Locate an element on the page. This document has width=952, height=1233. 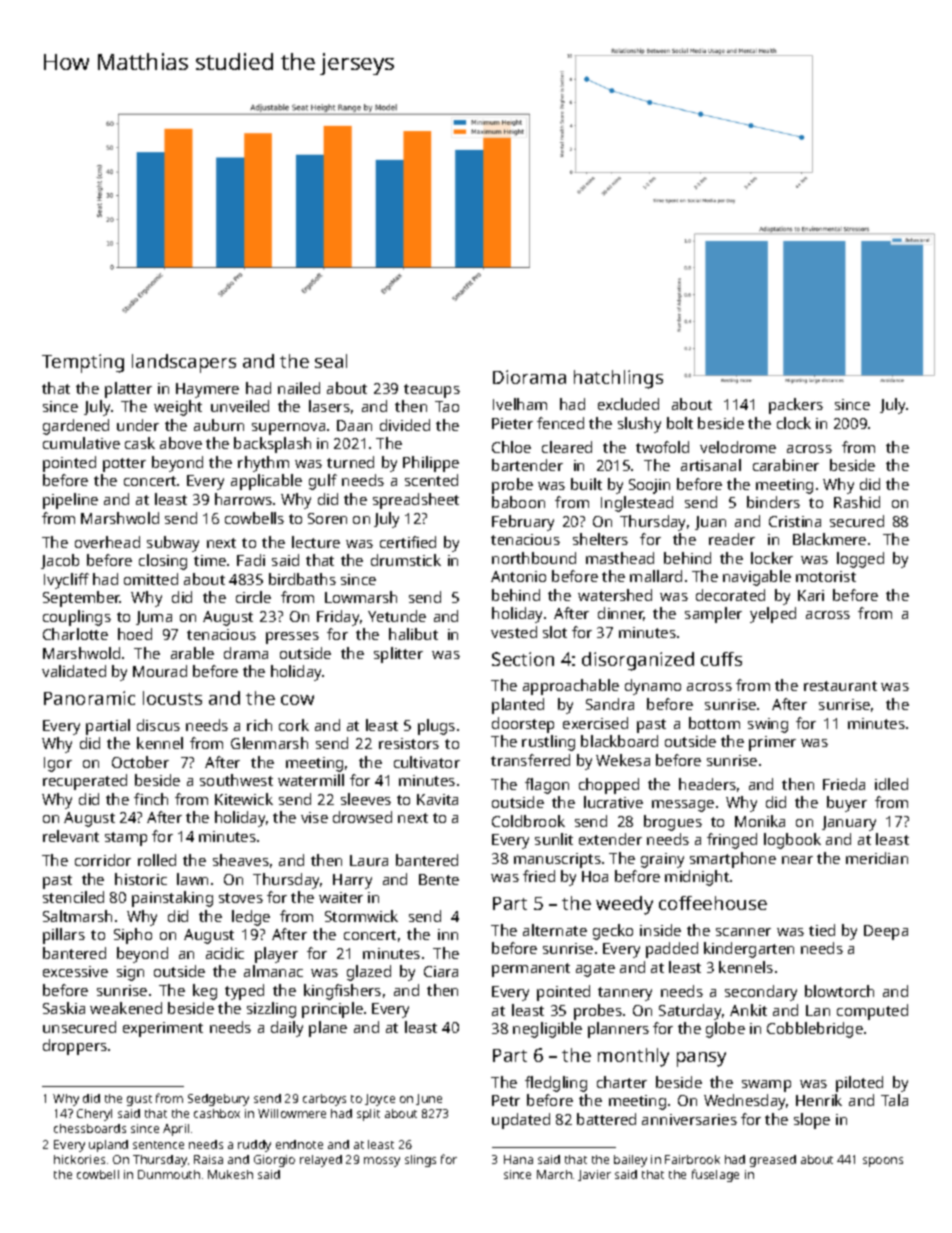
seal is located at coordinates (331, 361).
